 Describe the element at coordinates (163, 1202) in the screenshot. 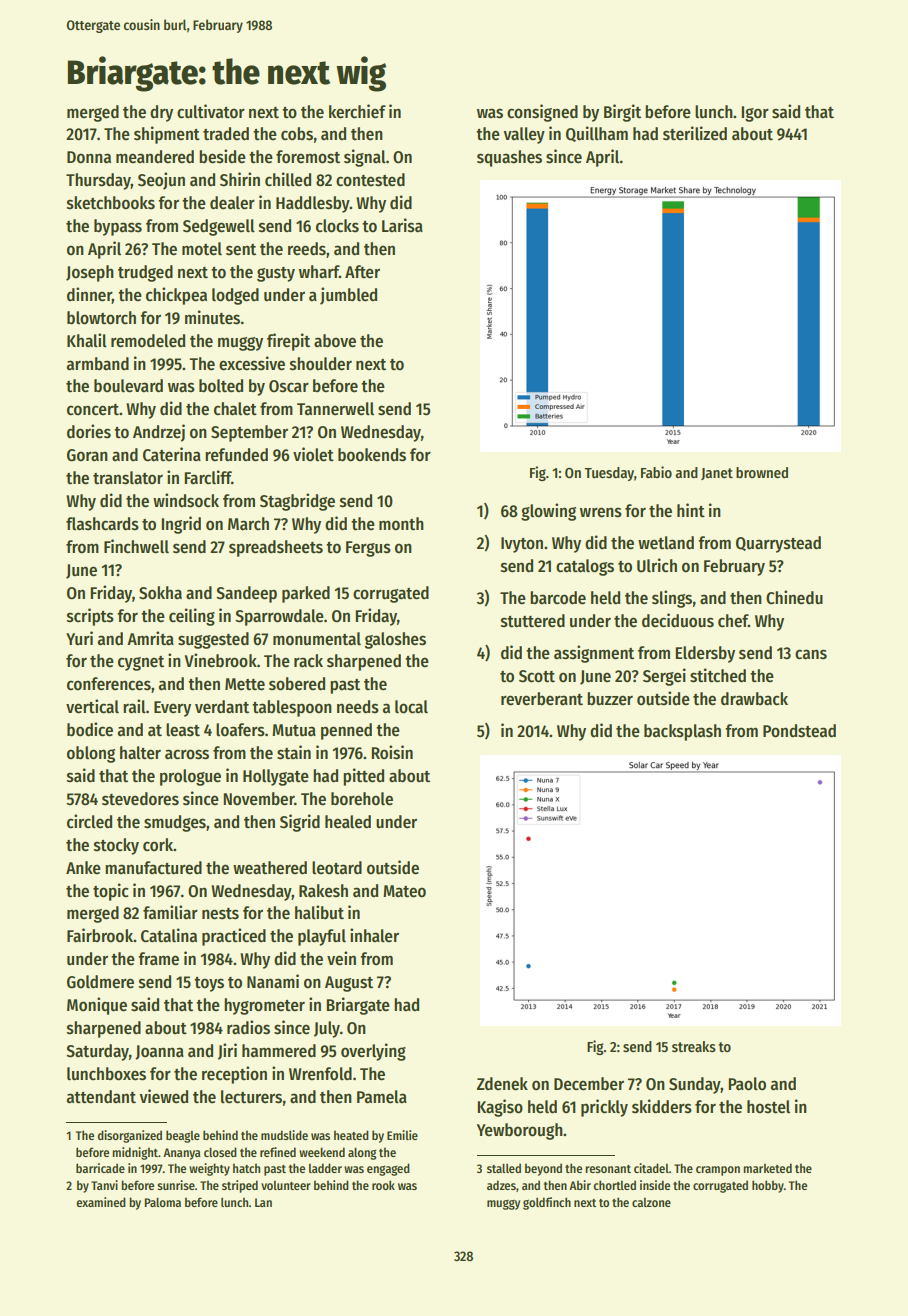

I see `Paloma` at that location.
